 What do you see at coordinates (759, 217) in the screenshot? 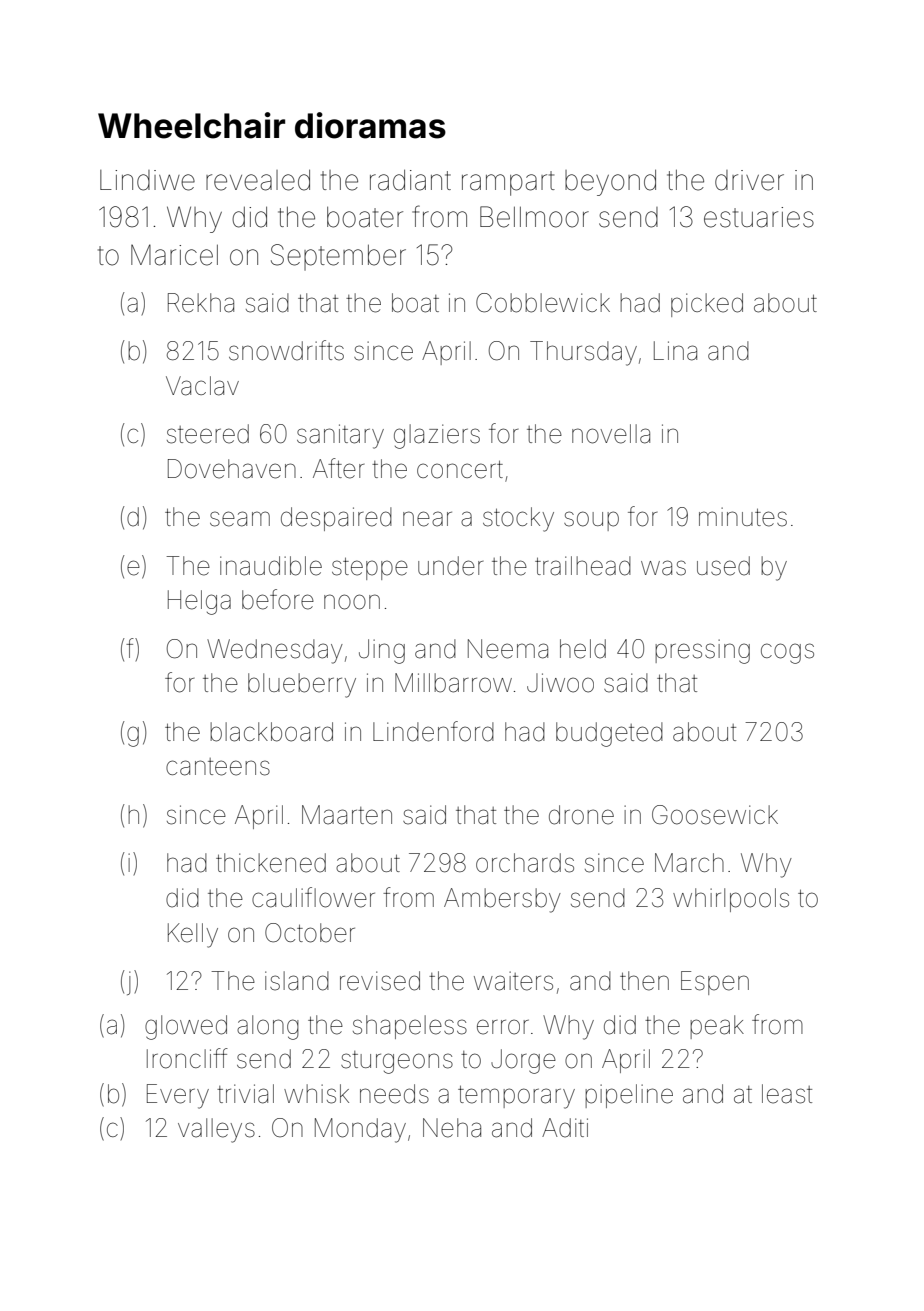
I see `estuaries` at bounding box center [759, 217].
